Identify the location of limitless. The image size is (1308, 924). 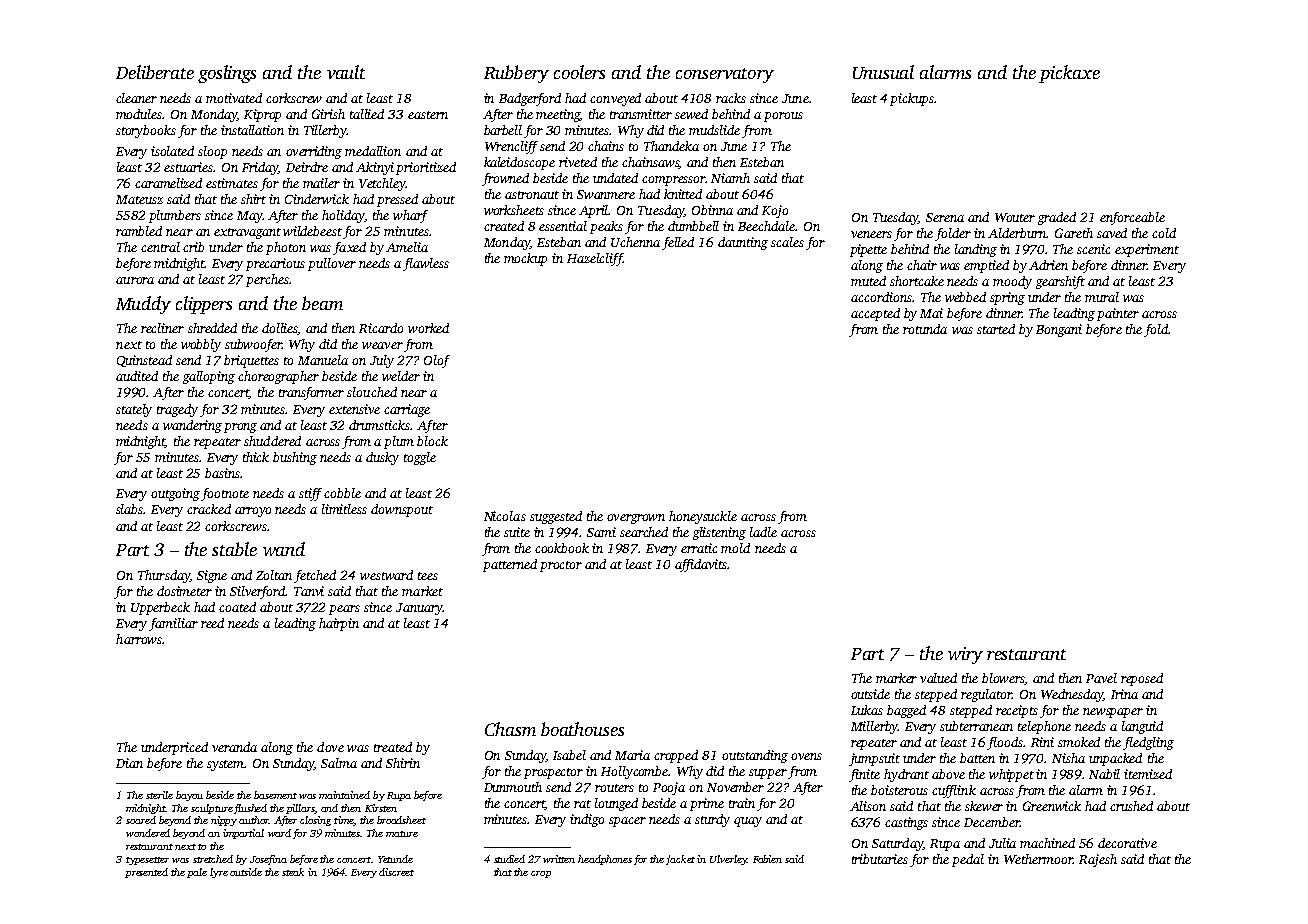
(344, 509).
